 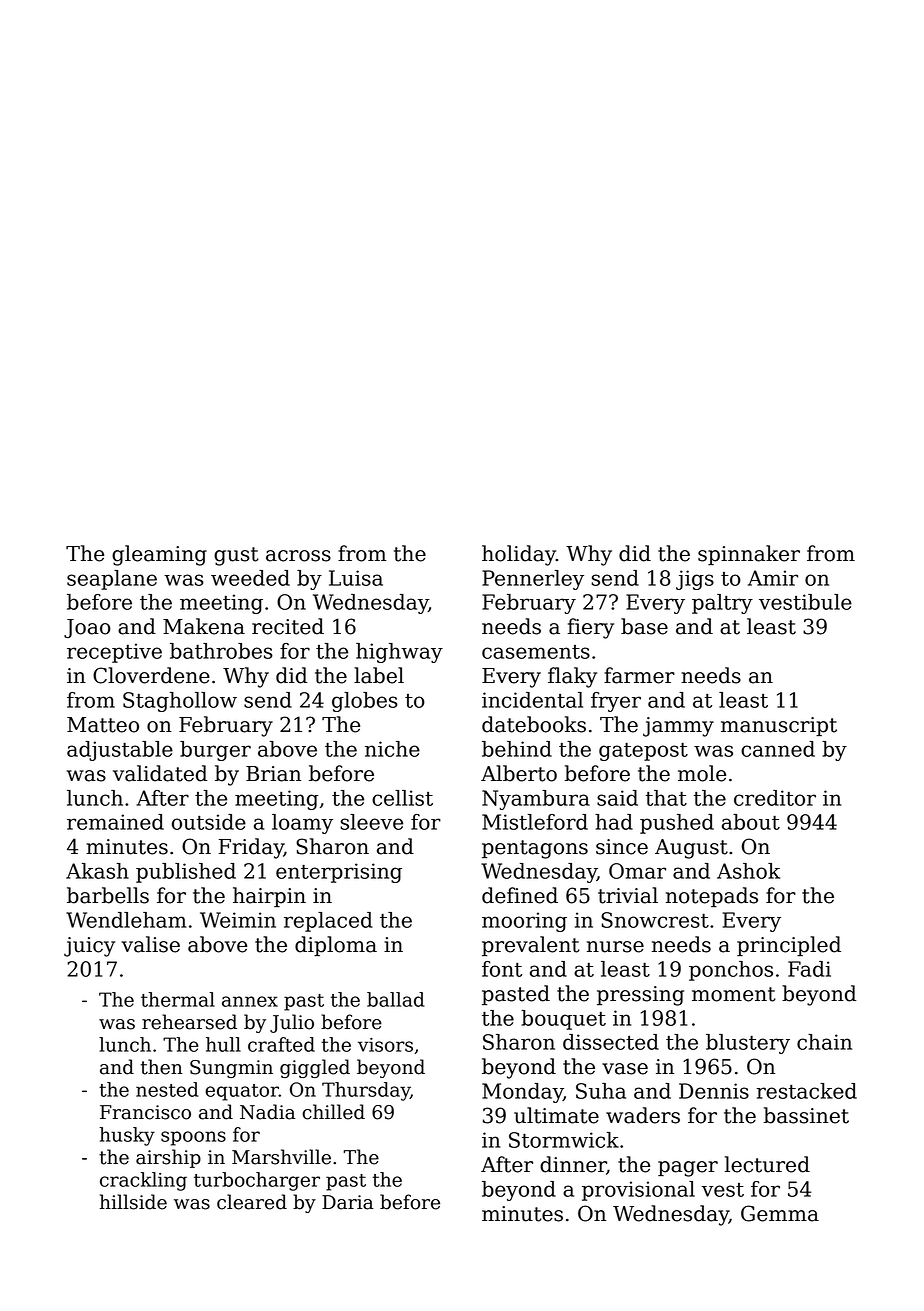 I want to click on moment, so click(x=734, y=994).
